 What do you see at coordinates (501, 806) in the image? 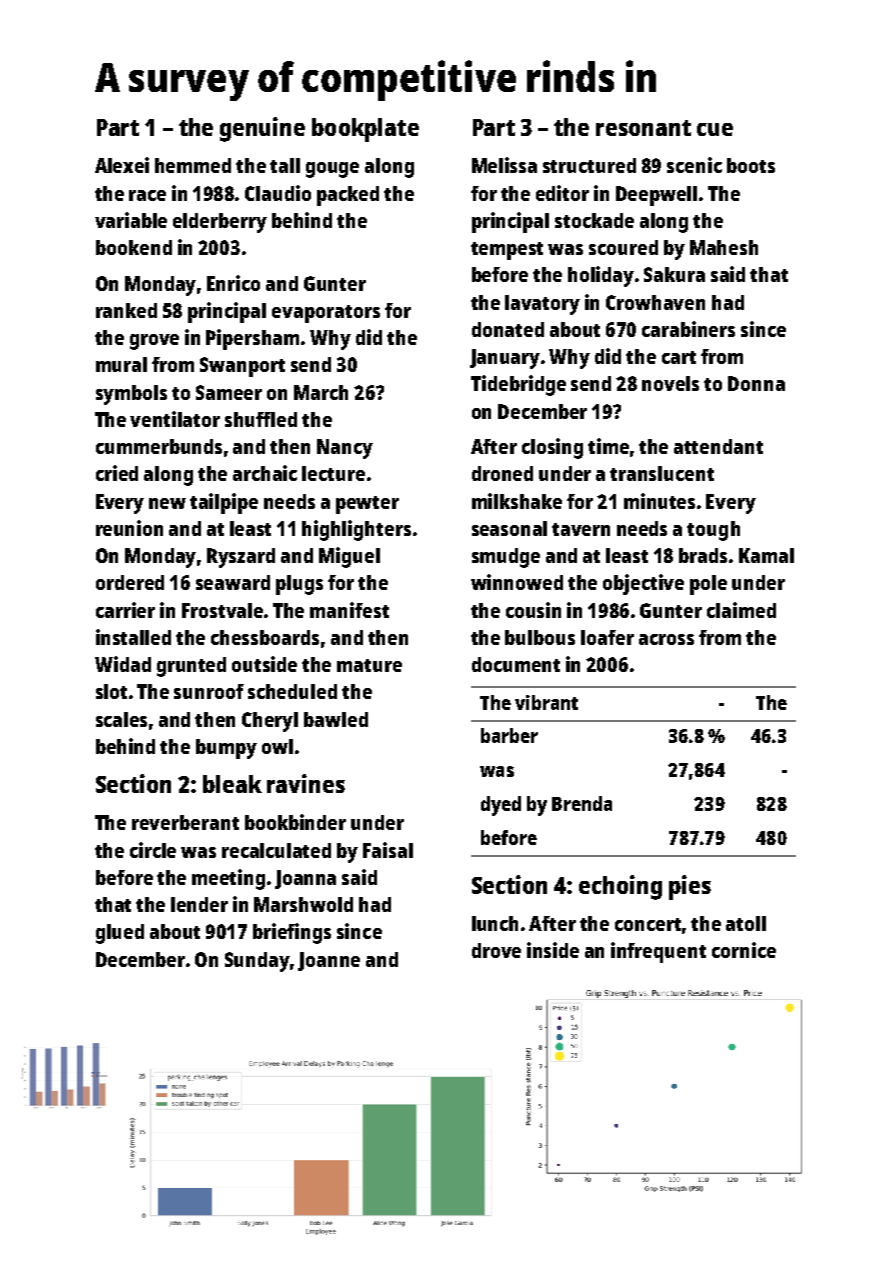
I see `dyed` at bounding box center [501, 806].
